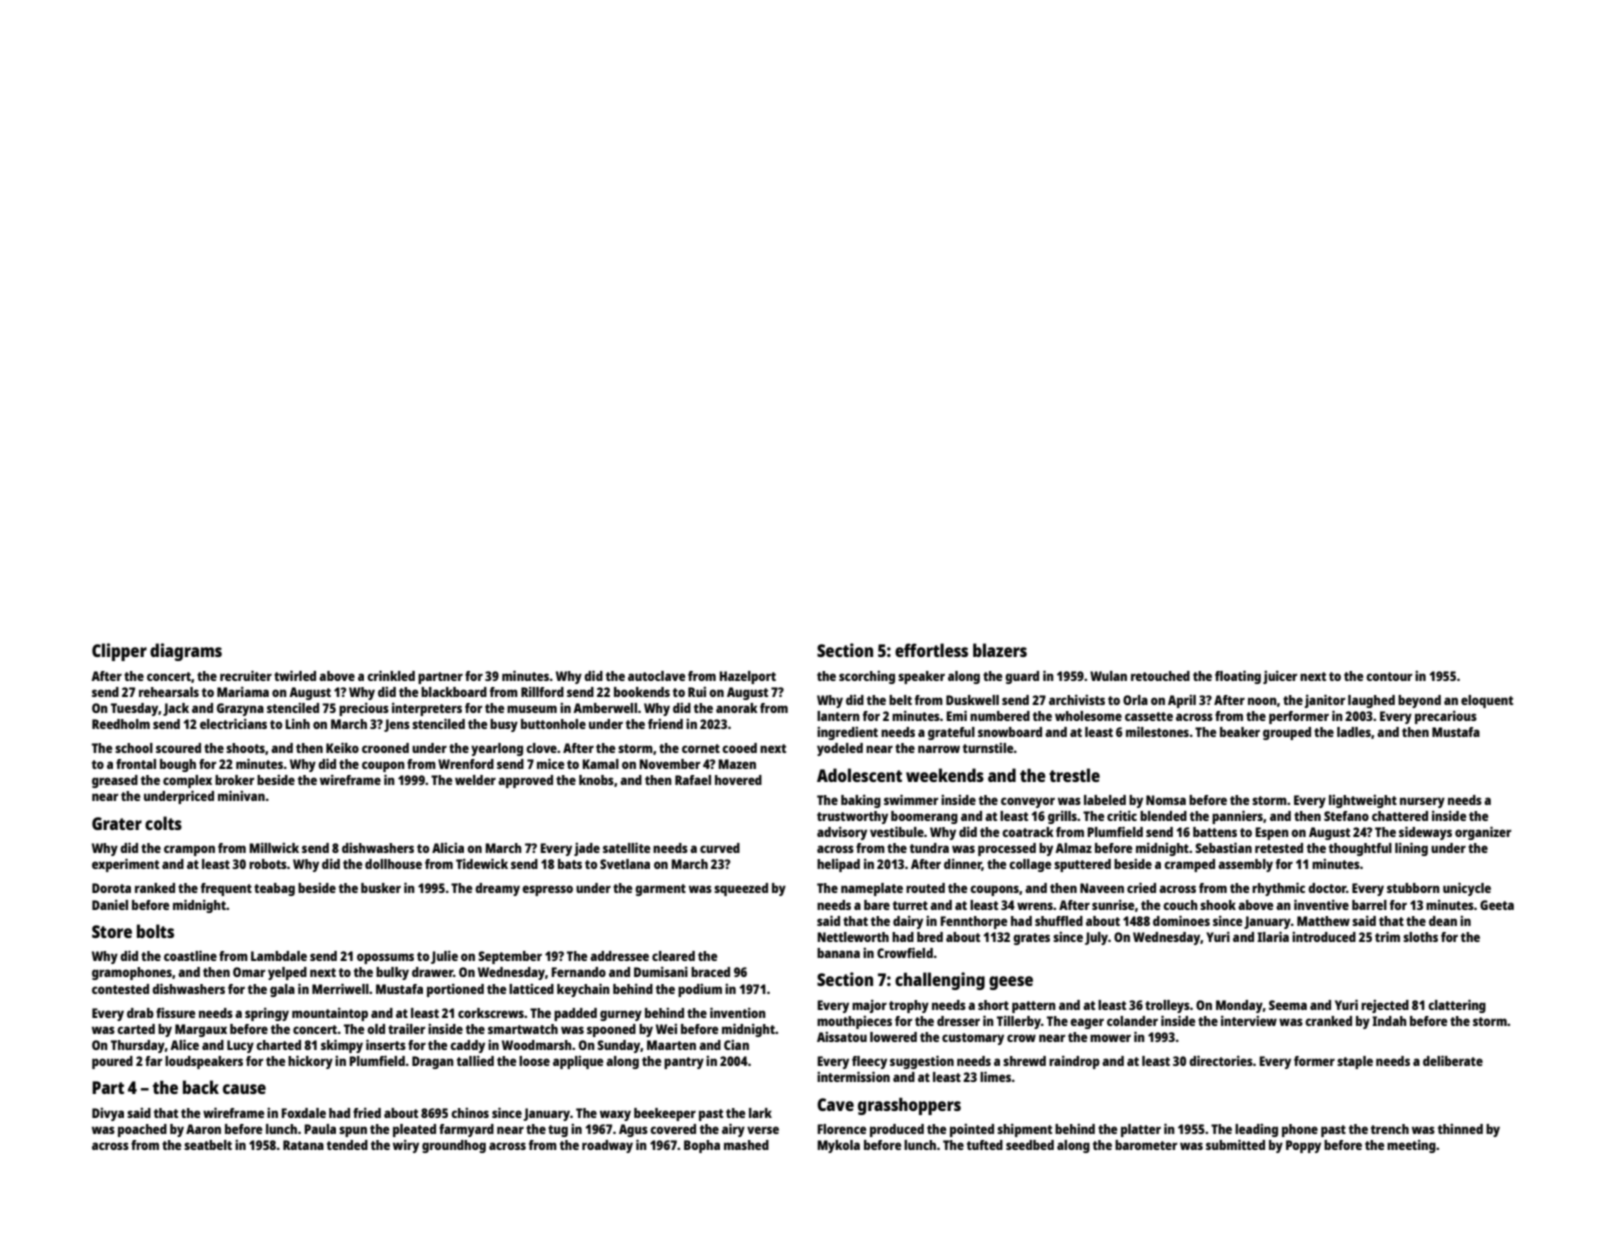 The height and width of the screenshot is (1243, 1608). What do you see at coordinates (1389, 676) in the screenshot?
I see `contour` at bounding box center [1389, 676].
